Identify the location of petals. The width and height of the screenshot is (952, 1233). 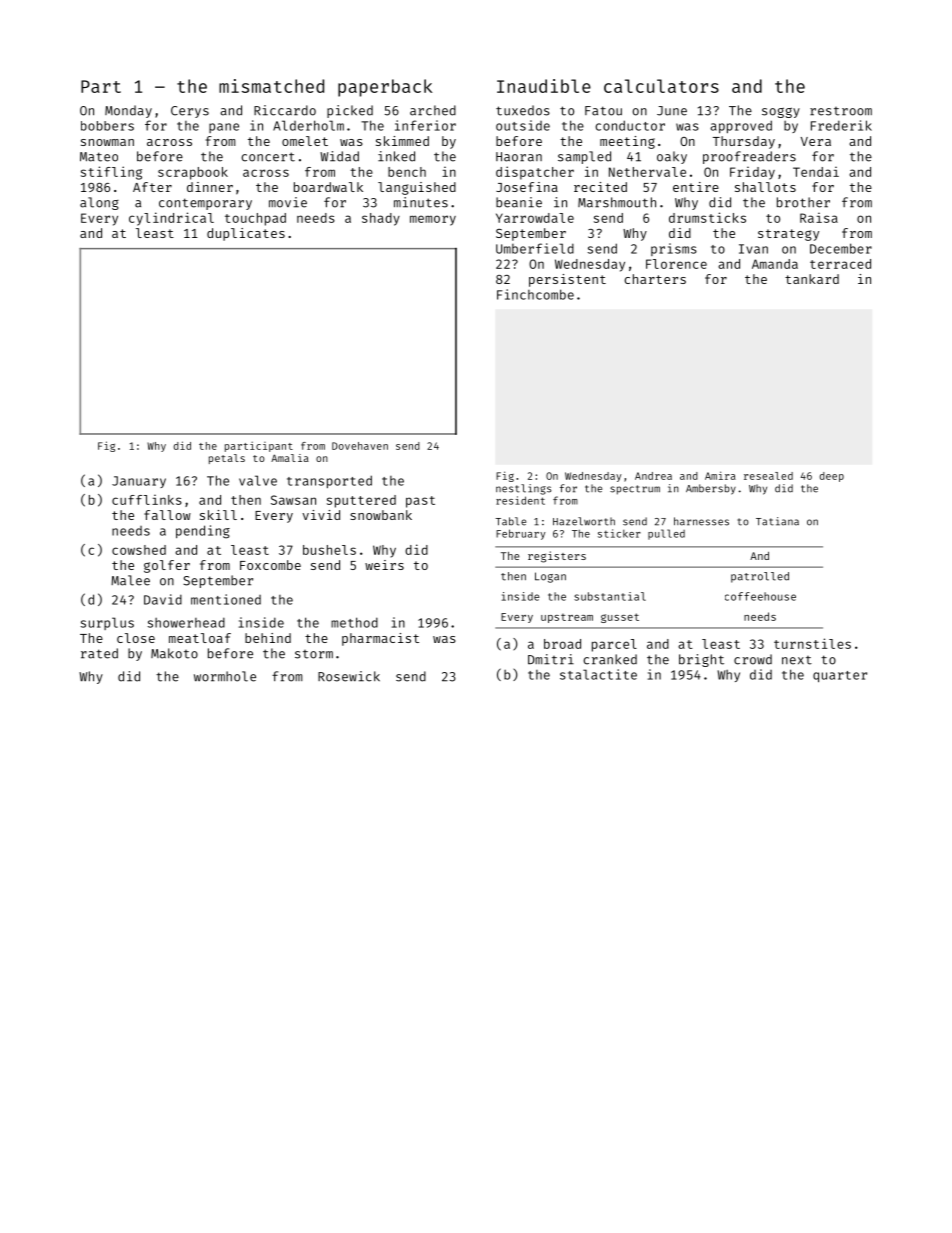
(227, 459).
